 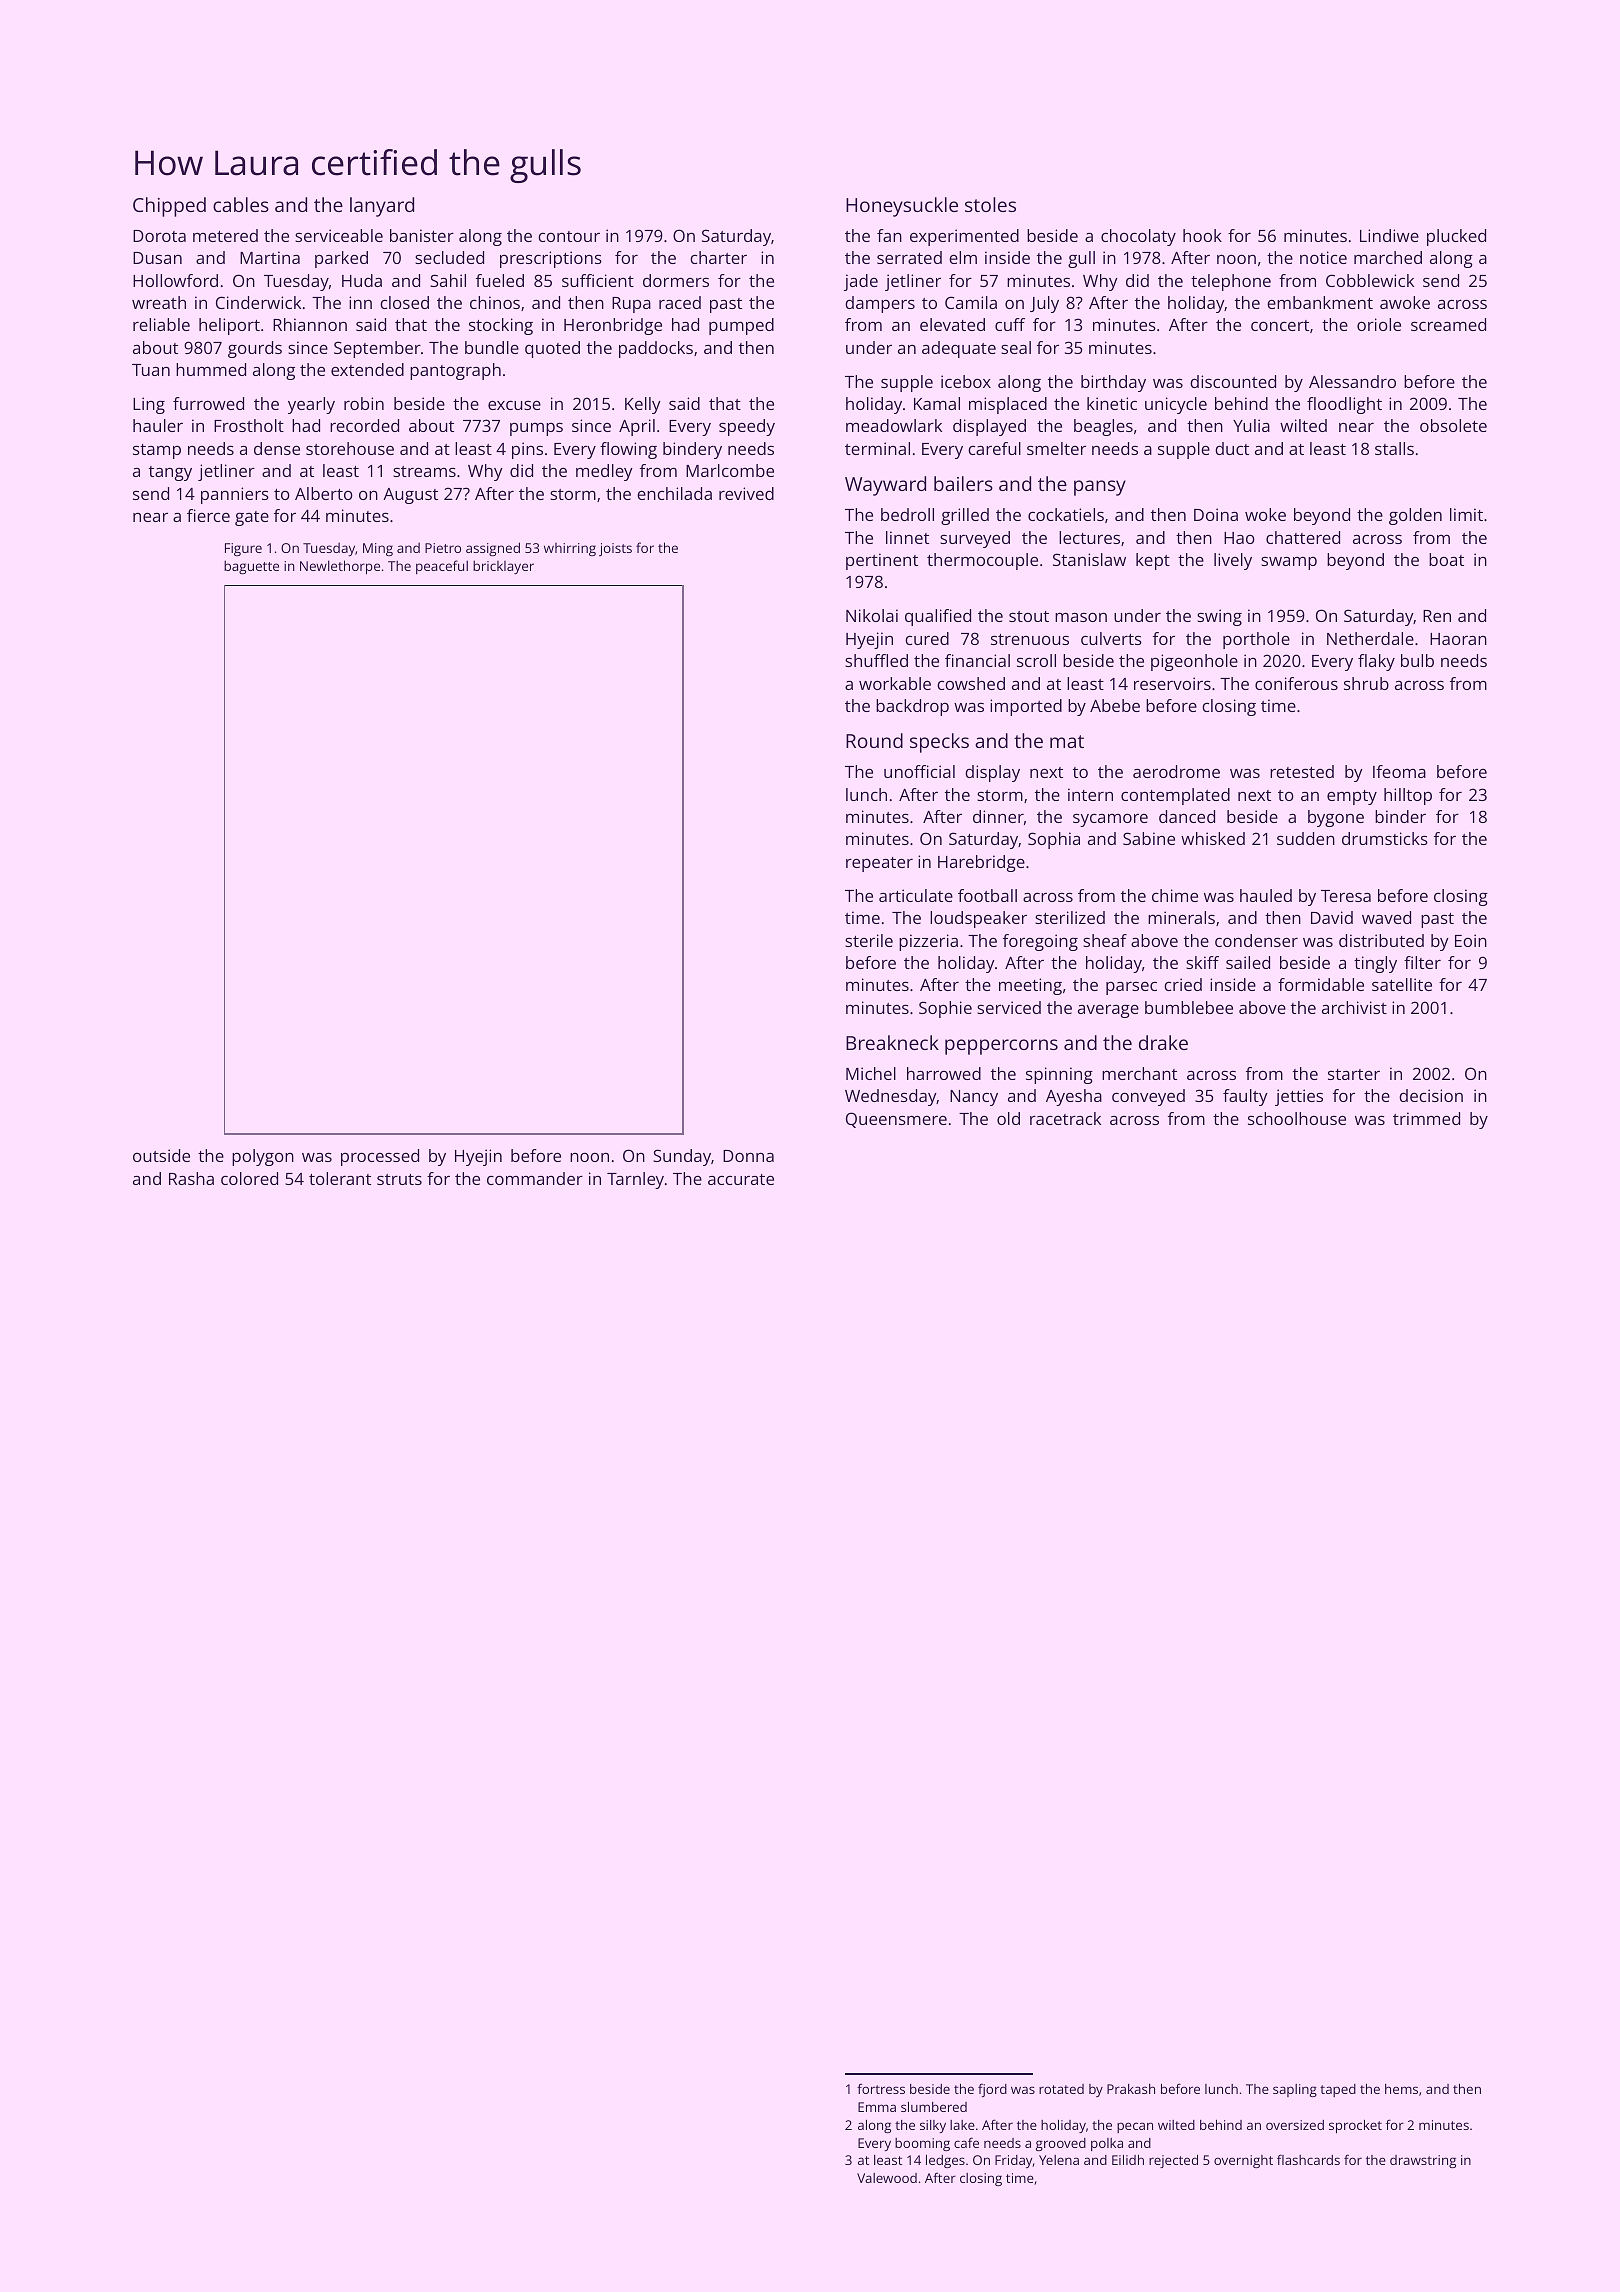 I want to click on taped, so click(x=1338, y=2090).
